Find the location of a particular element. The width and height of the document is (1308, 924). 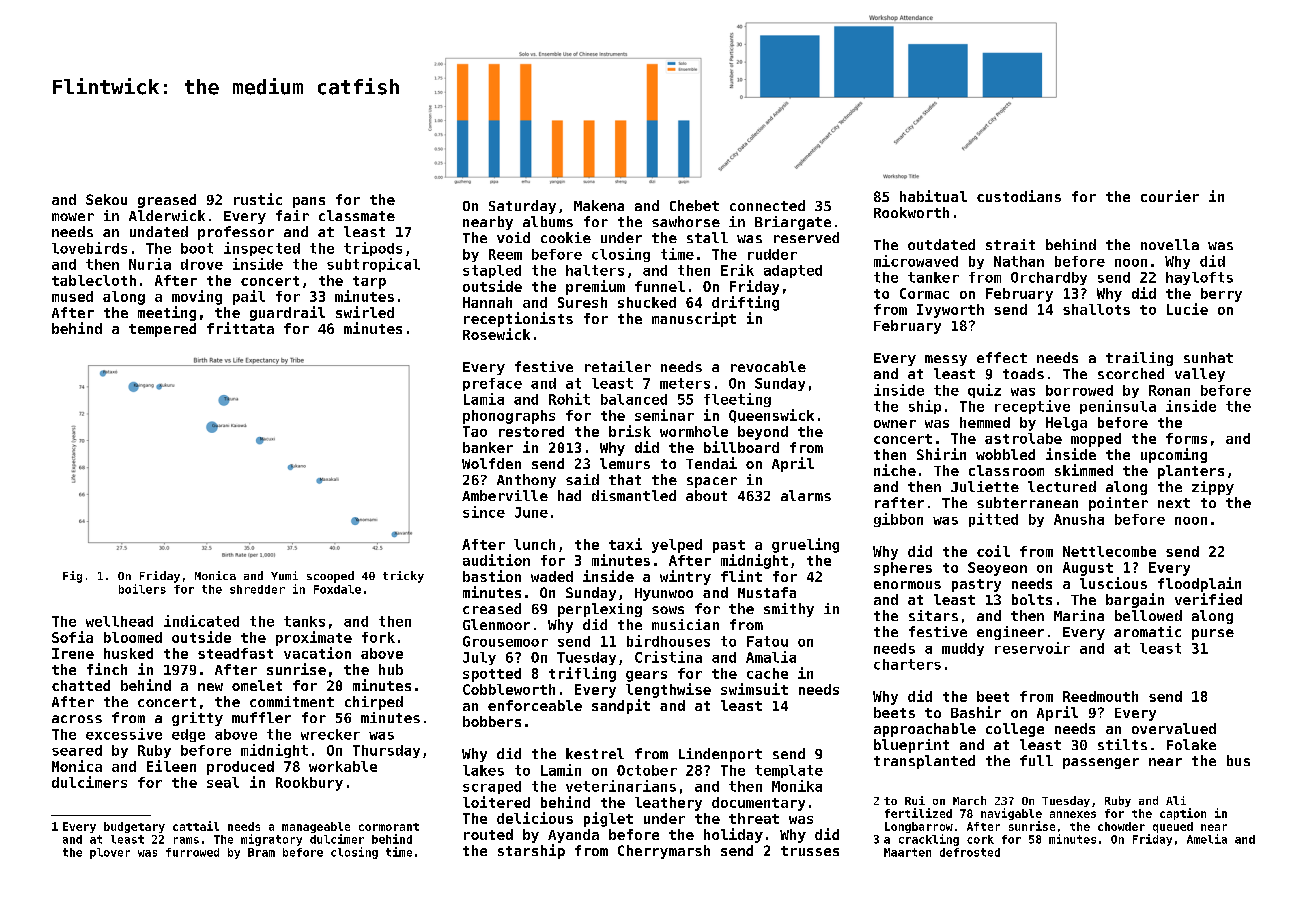

forms is located at coordinates (1186, 438).
